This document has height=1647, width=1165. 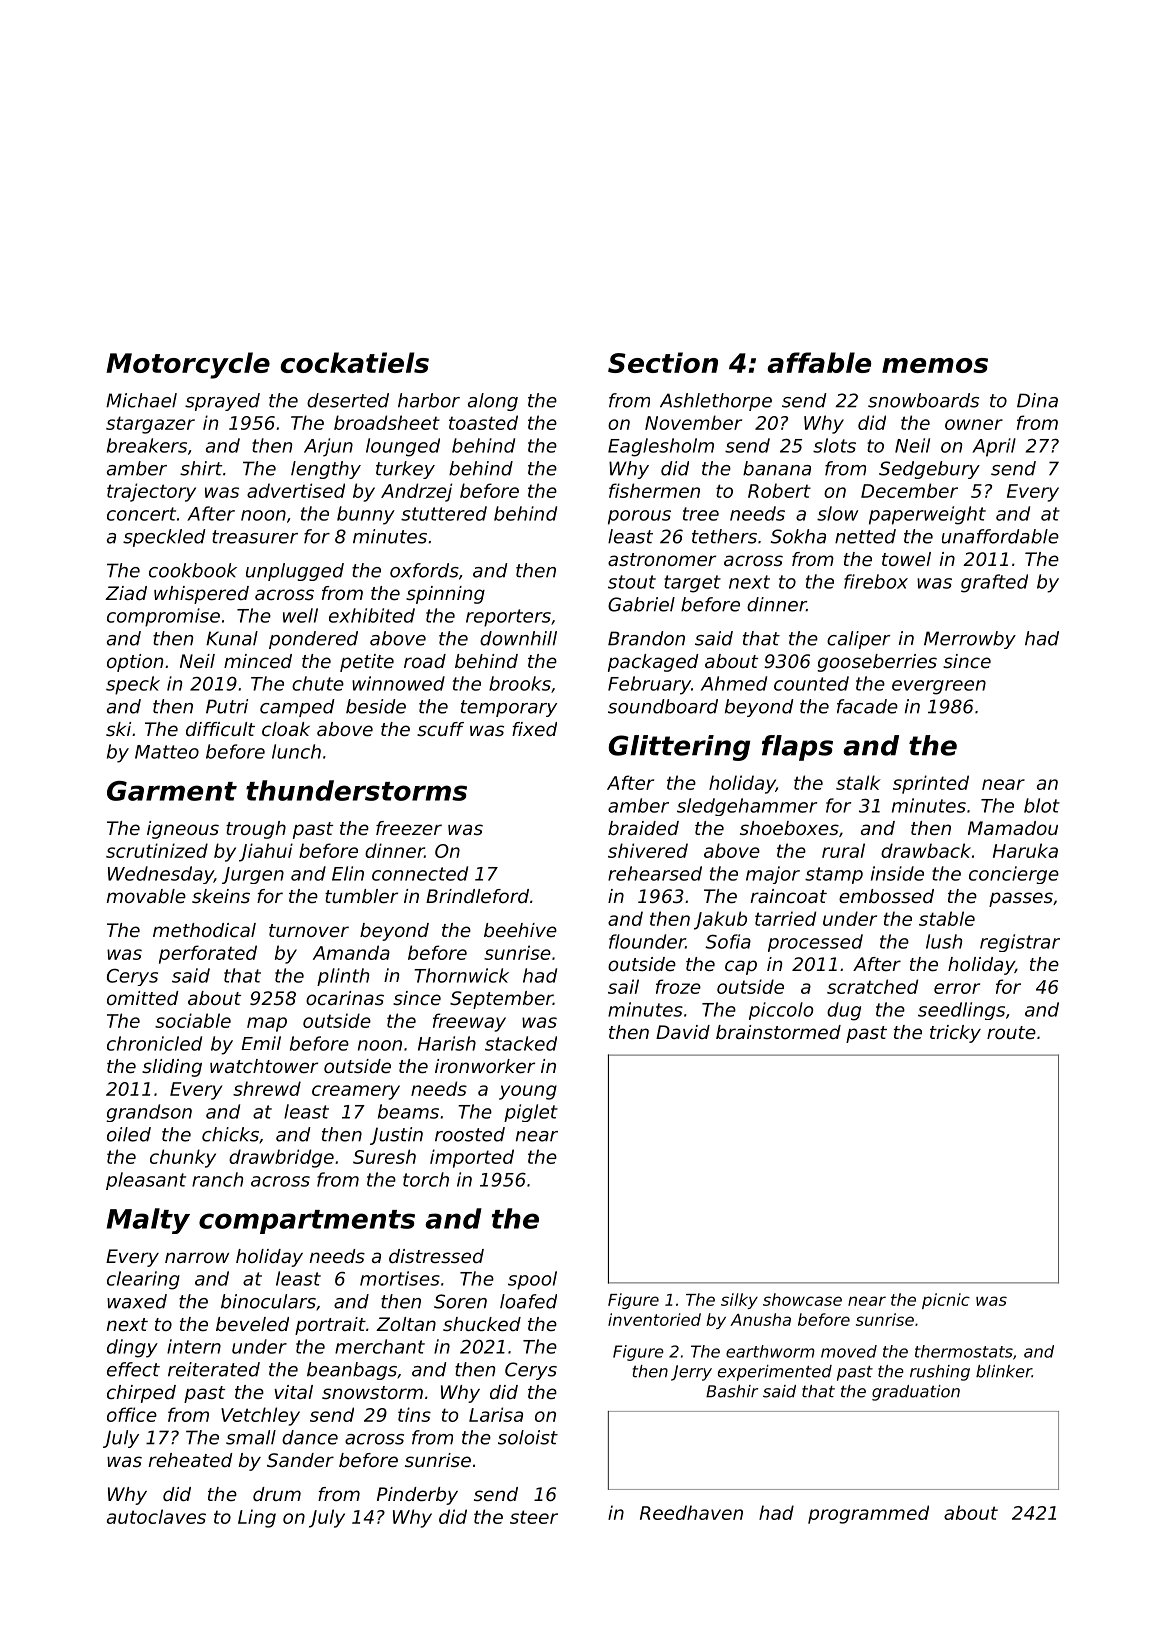 I want to click on Larisa, so click(x=496, y=1414).
